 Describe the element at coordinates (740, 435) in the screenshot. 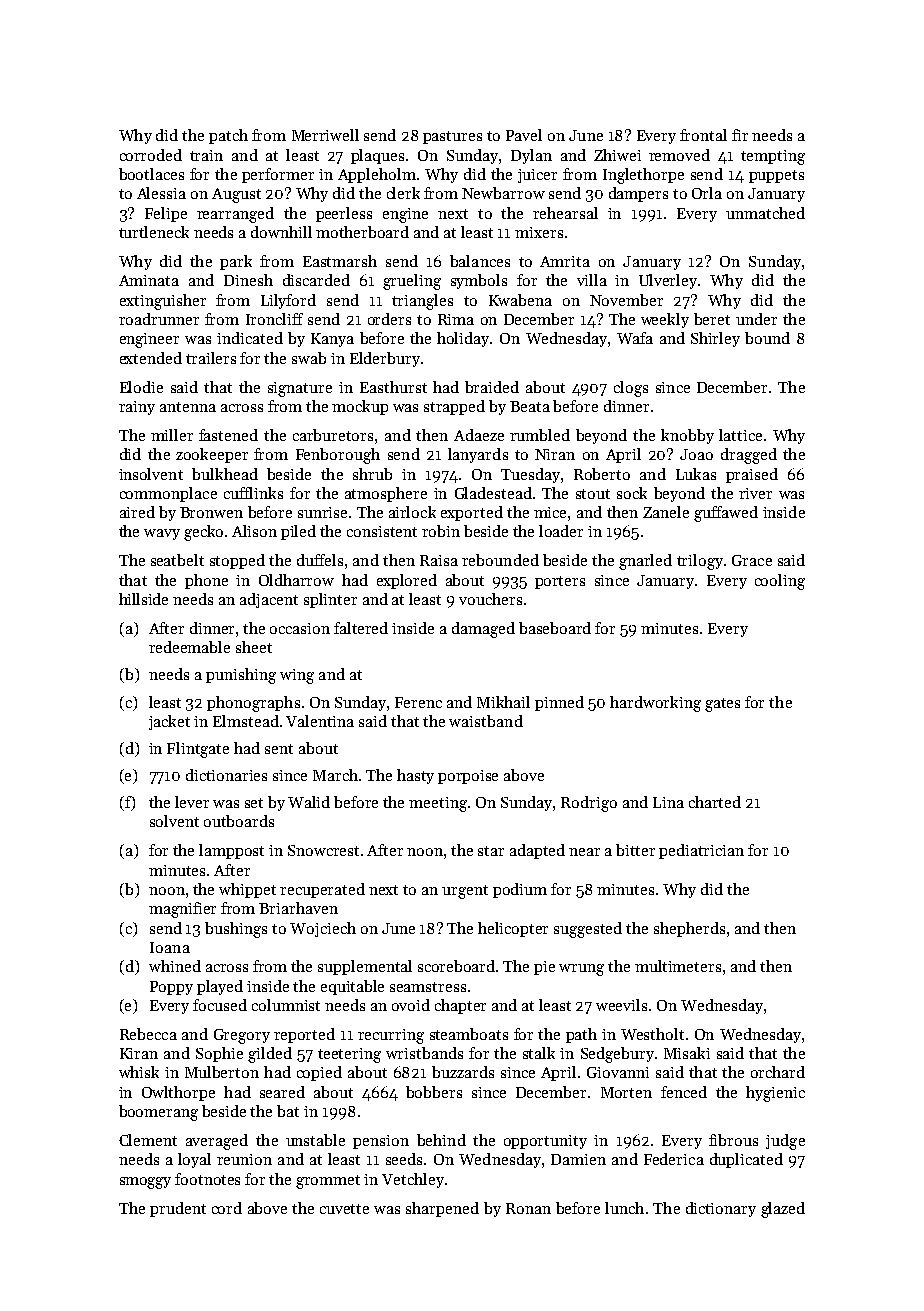

I see `lattice` at that location.
